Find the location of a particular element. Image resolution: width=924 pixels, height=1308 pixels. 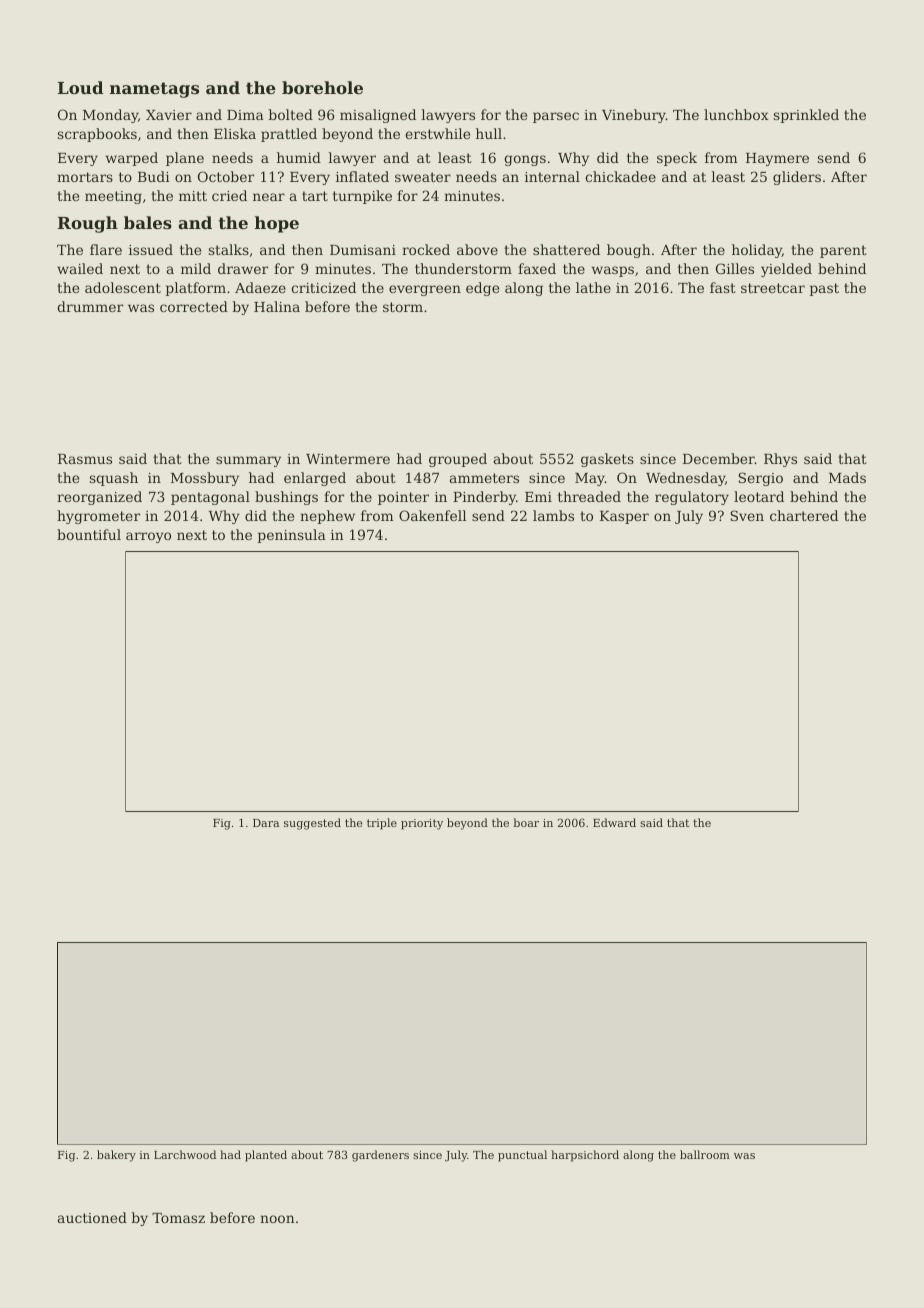

chickadee is located at coordinates (620, 176).
